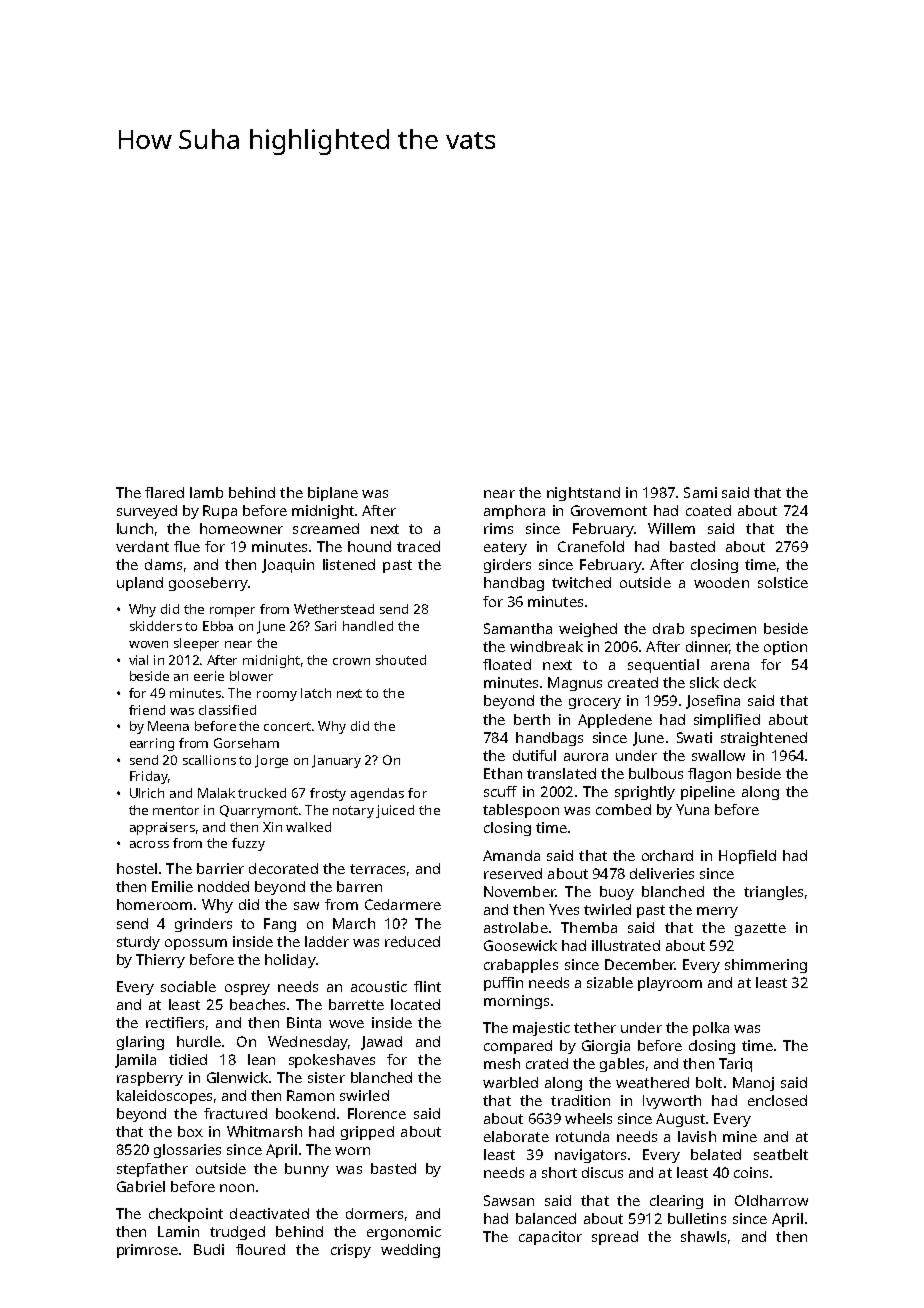 The width and height of the screenshot is (924, 1308). I want to click on biplane, so click(333, 494).
